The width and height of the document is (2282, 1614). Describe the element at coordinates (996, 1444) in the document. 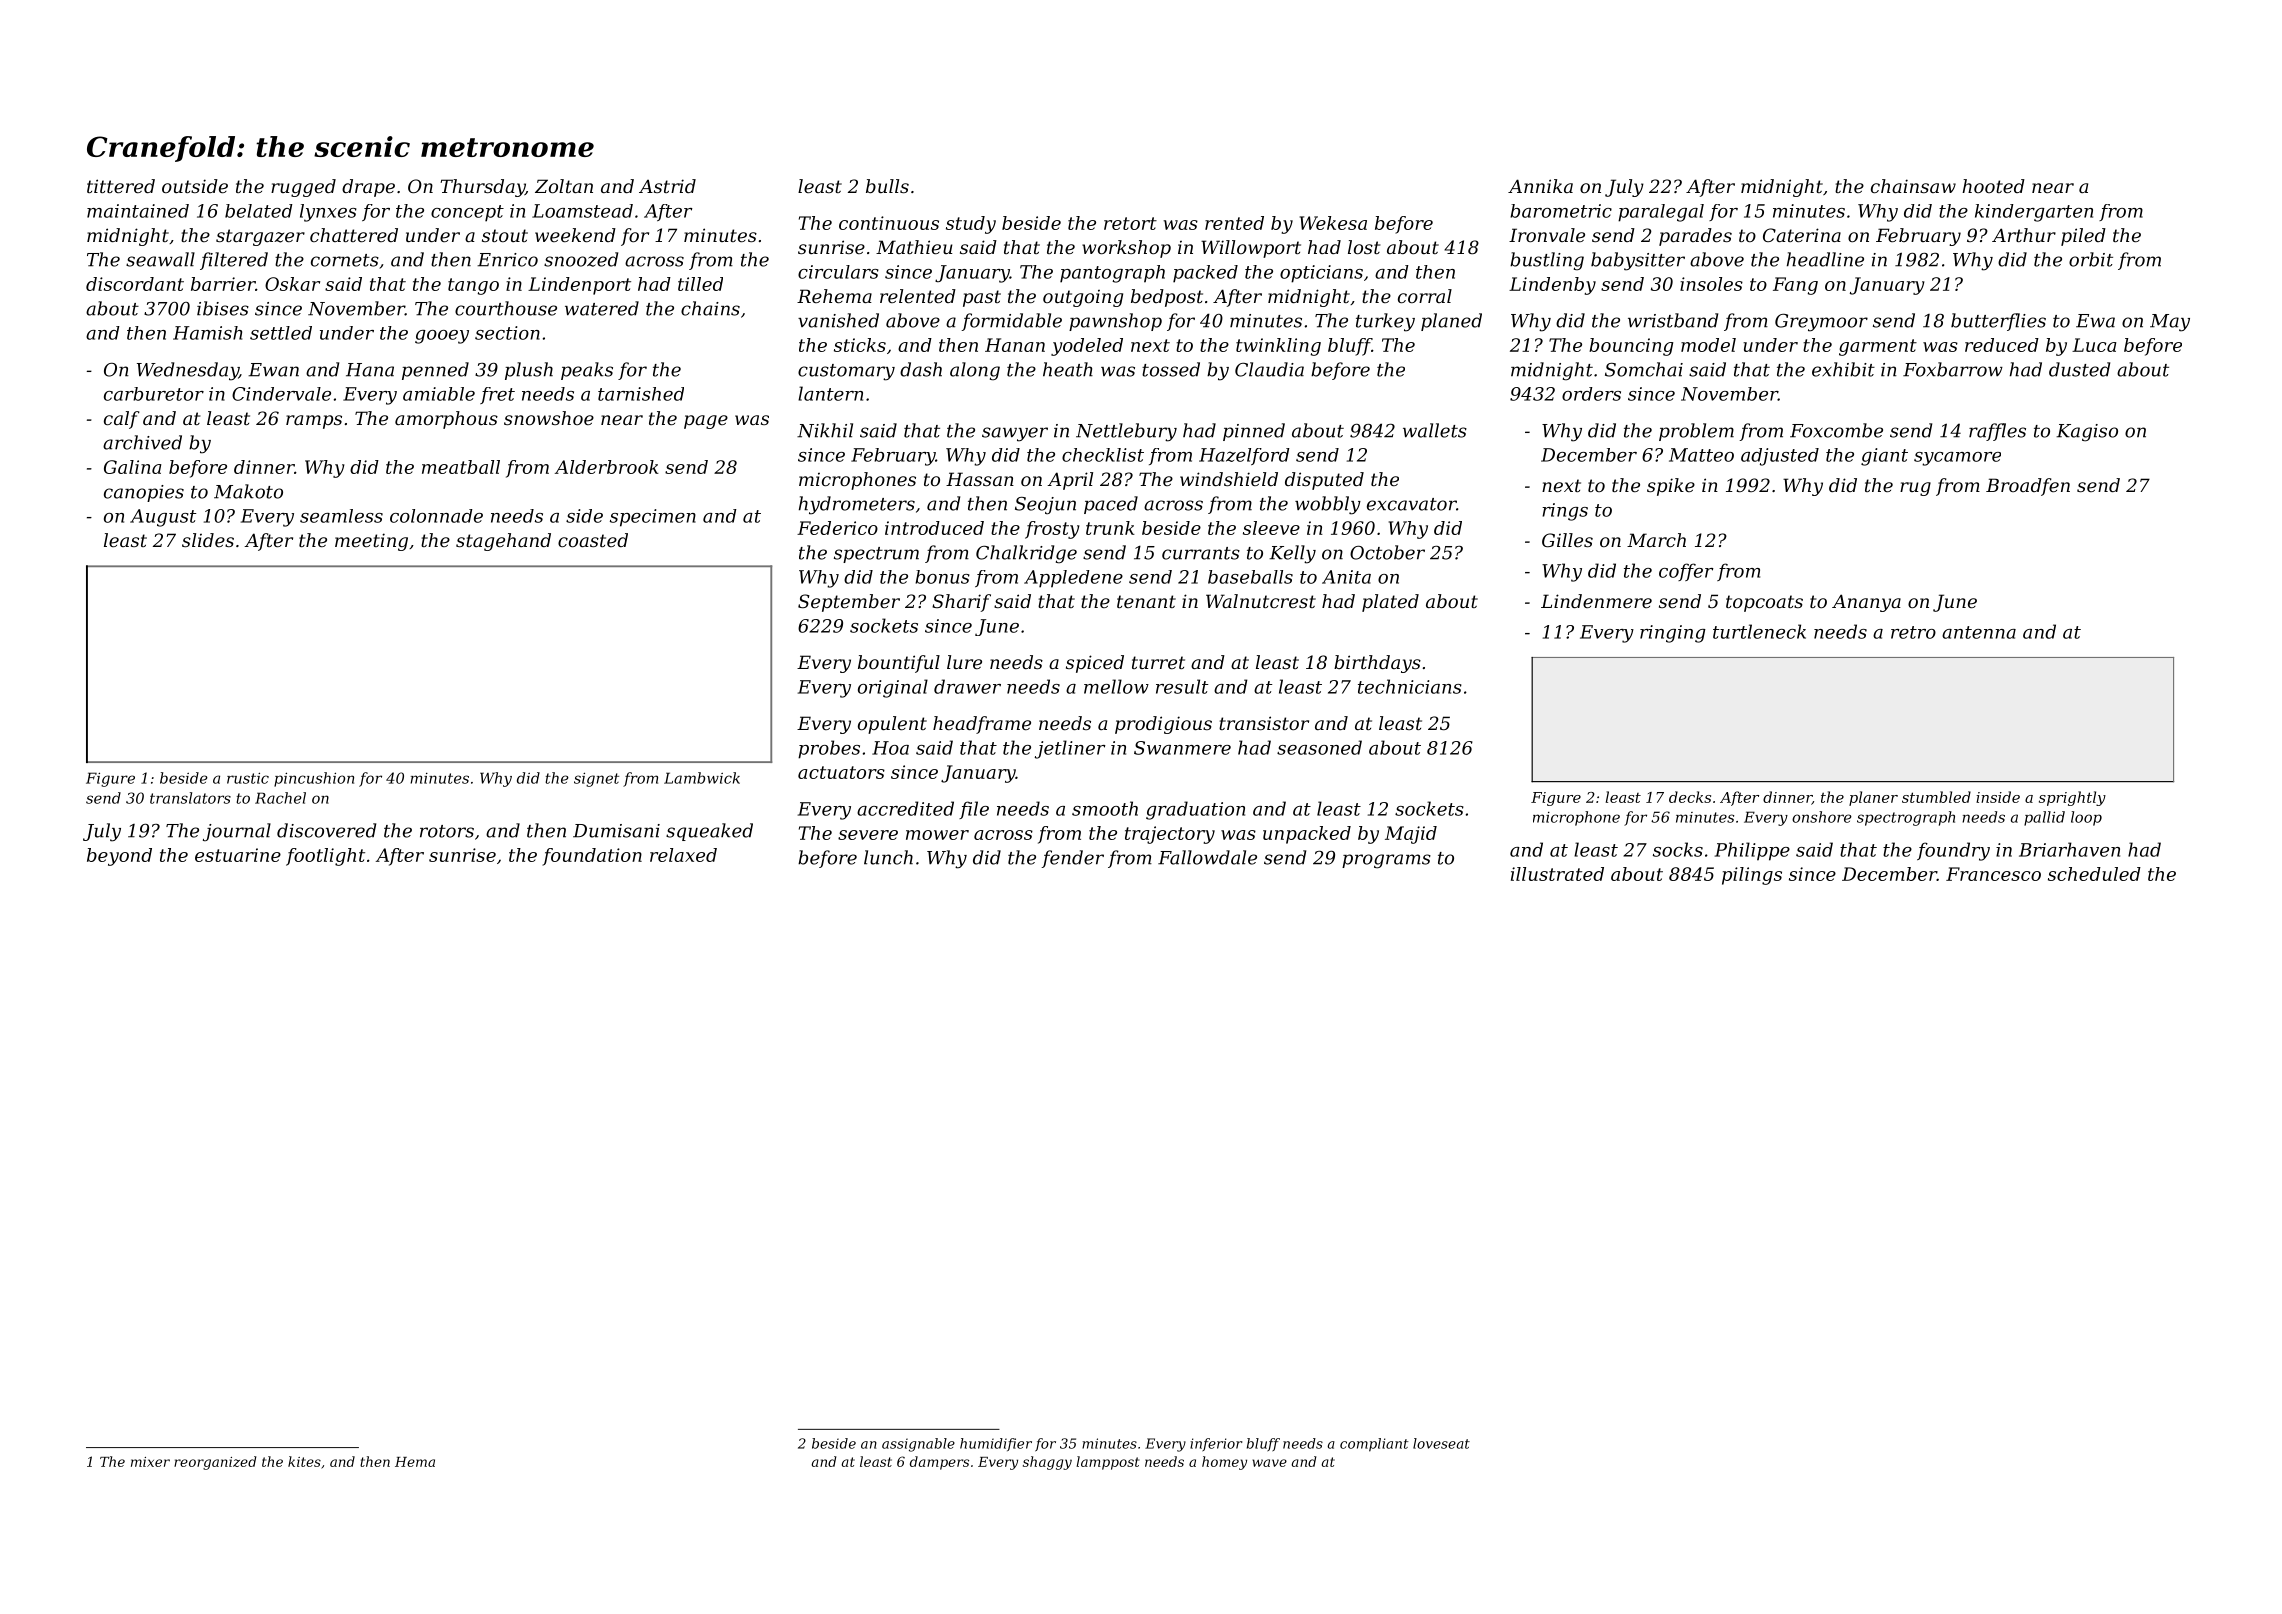

I see `humidifier` at that location.
